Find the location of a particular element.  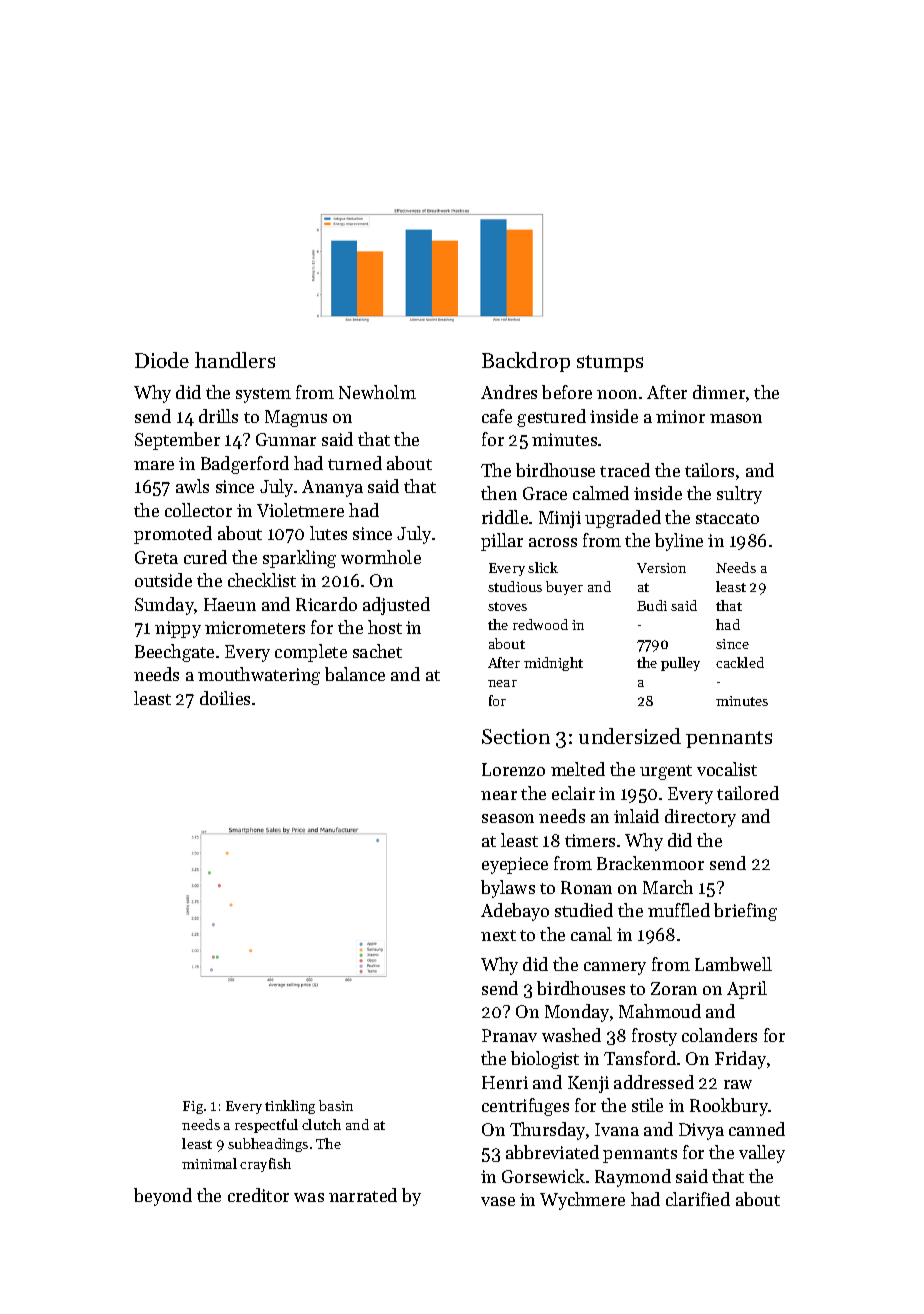

beyond is located at coordinates (163, 1197).
